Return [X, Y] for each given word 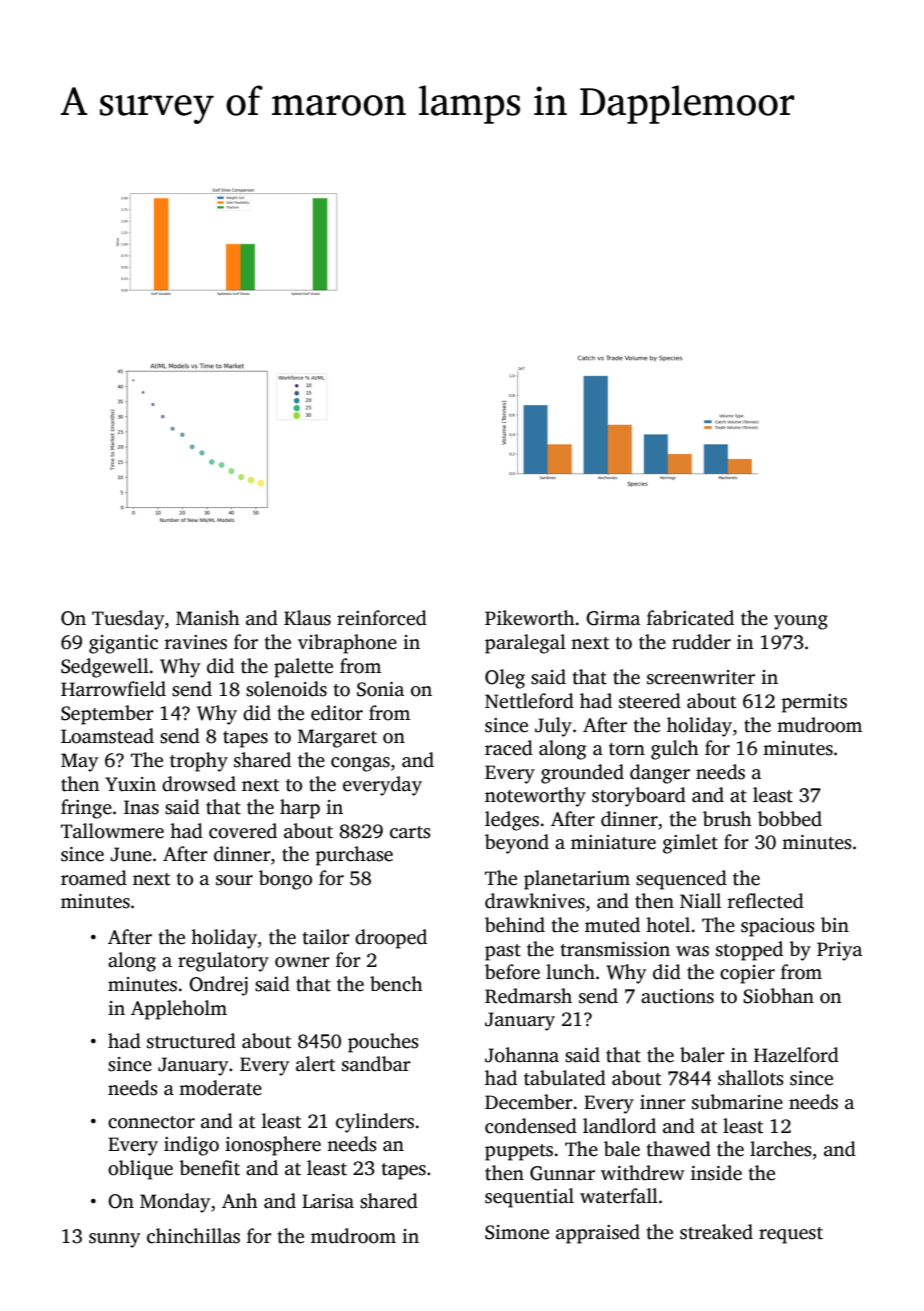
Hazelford [796, 1055]
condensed [531, 1126]
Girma [613, 618]
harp [300, 809]
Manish [208, 618]
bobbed [790, 819]
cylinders [375, 1123]
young [801, 622]
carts [410, 832]
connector [151, 1122]
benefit [209, 1168]
